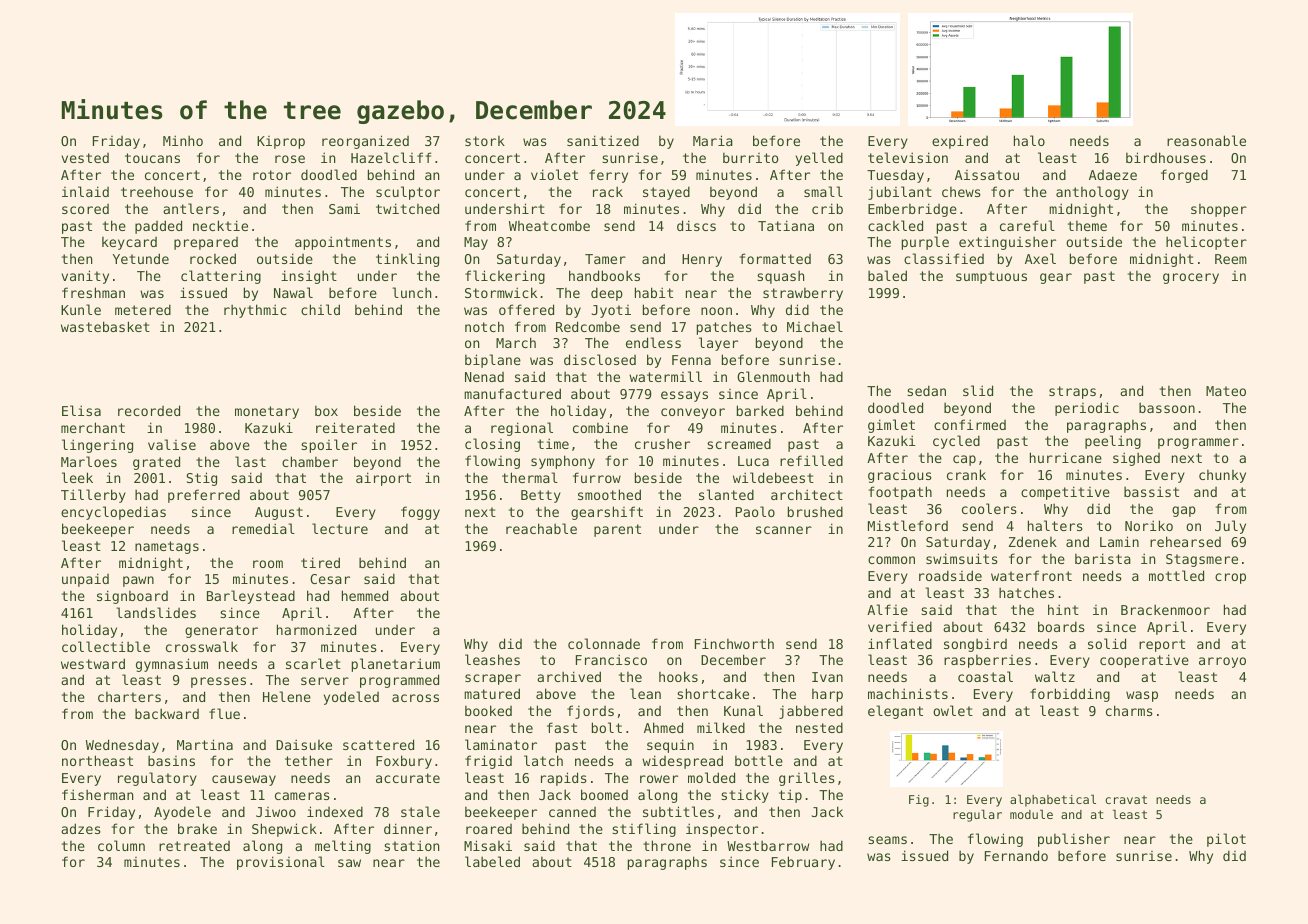  I want to click on scraper, so click(493, 679).
